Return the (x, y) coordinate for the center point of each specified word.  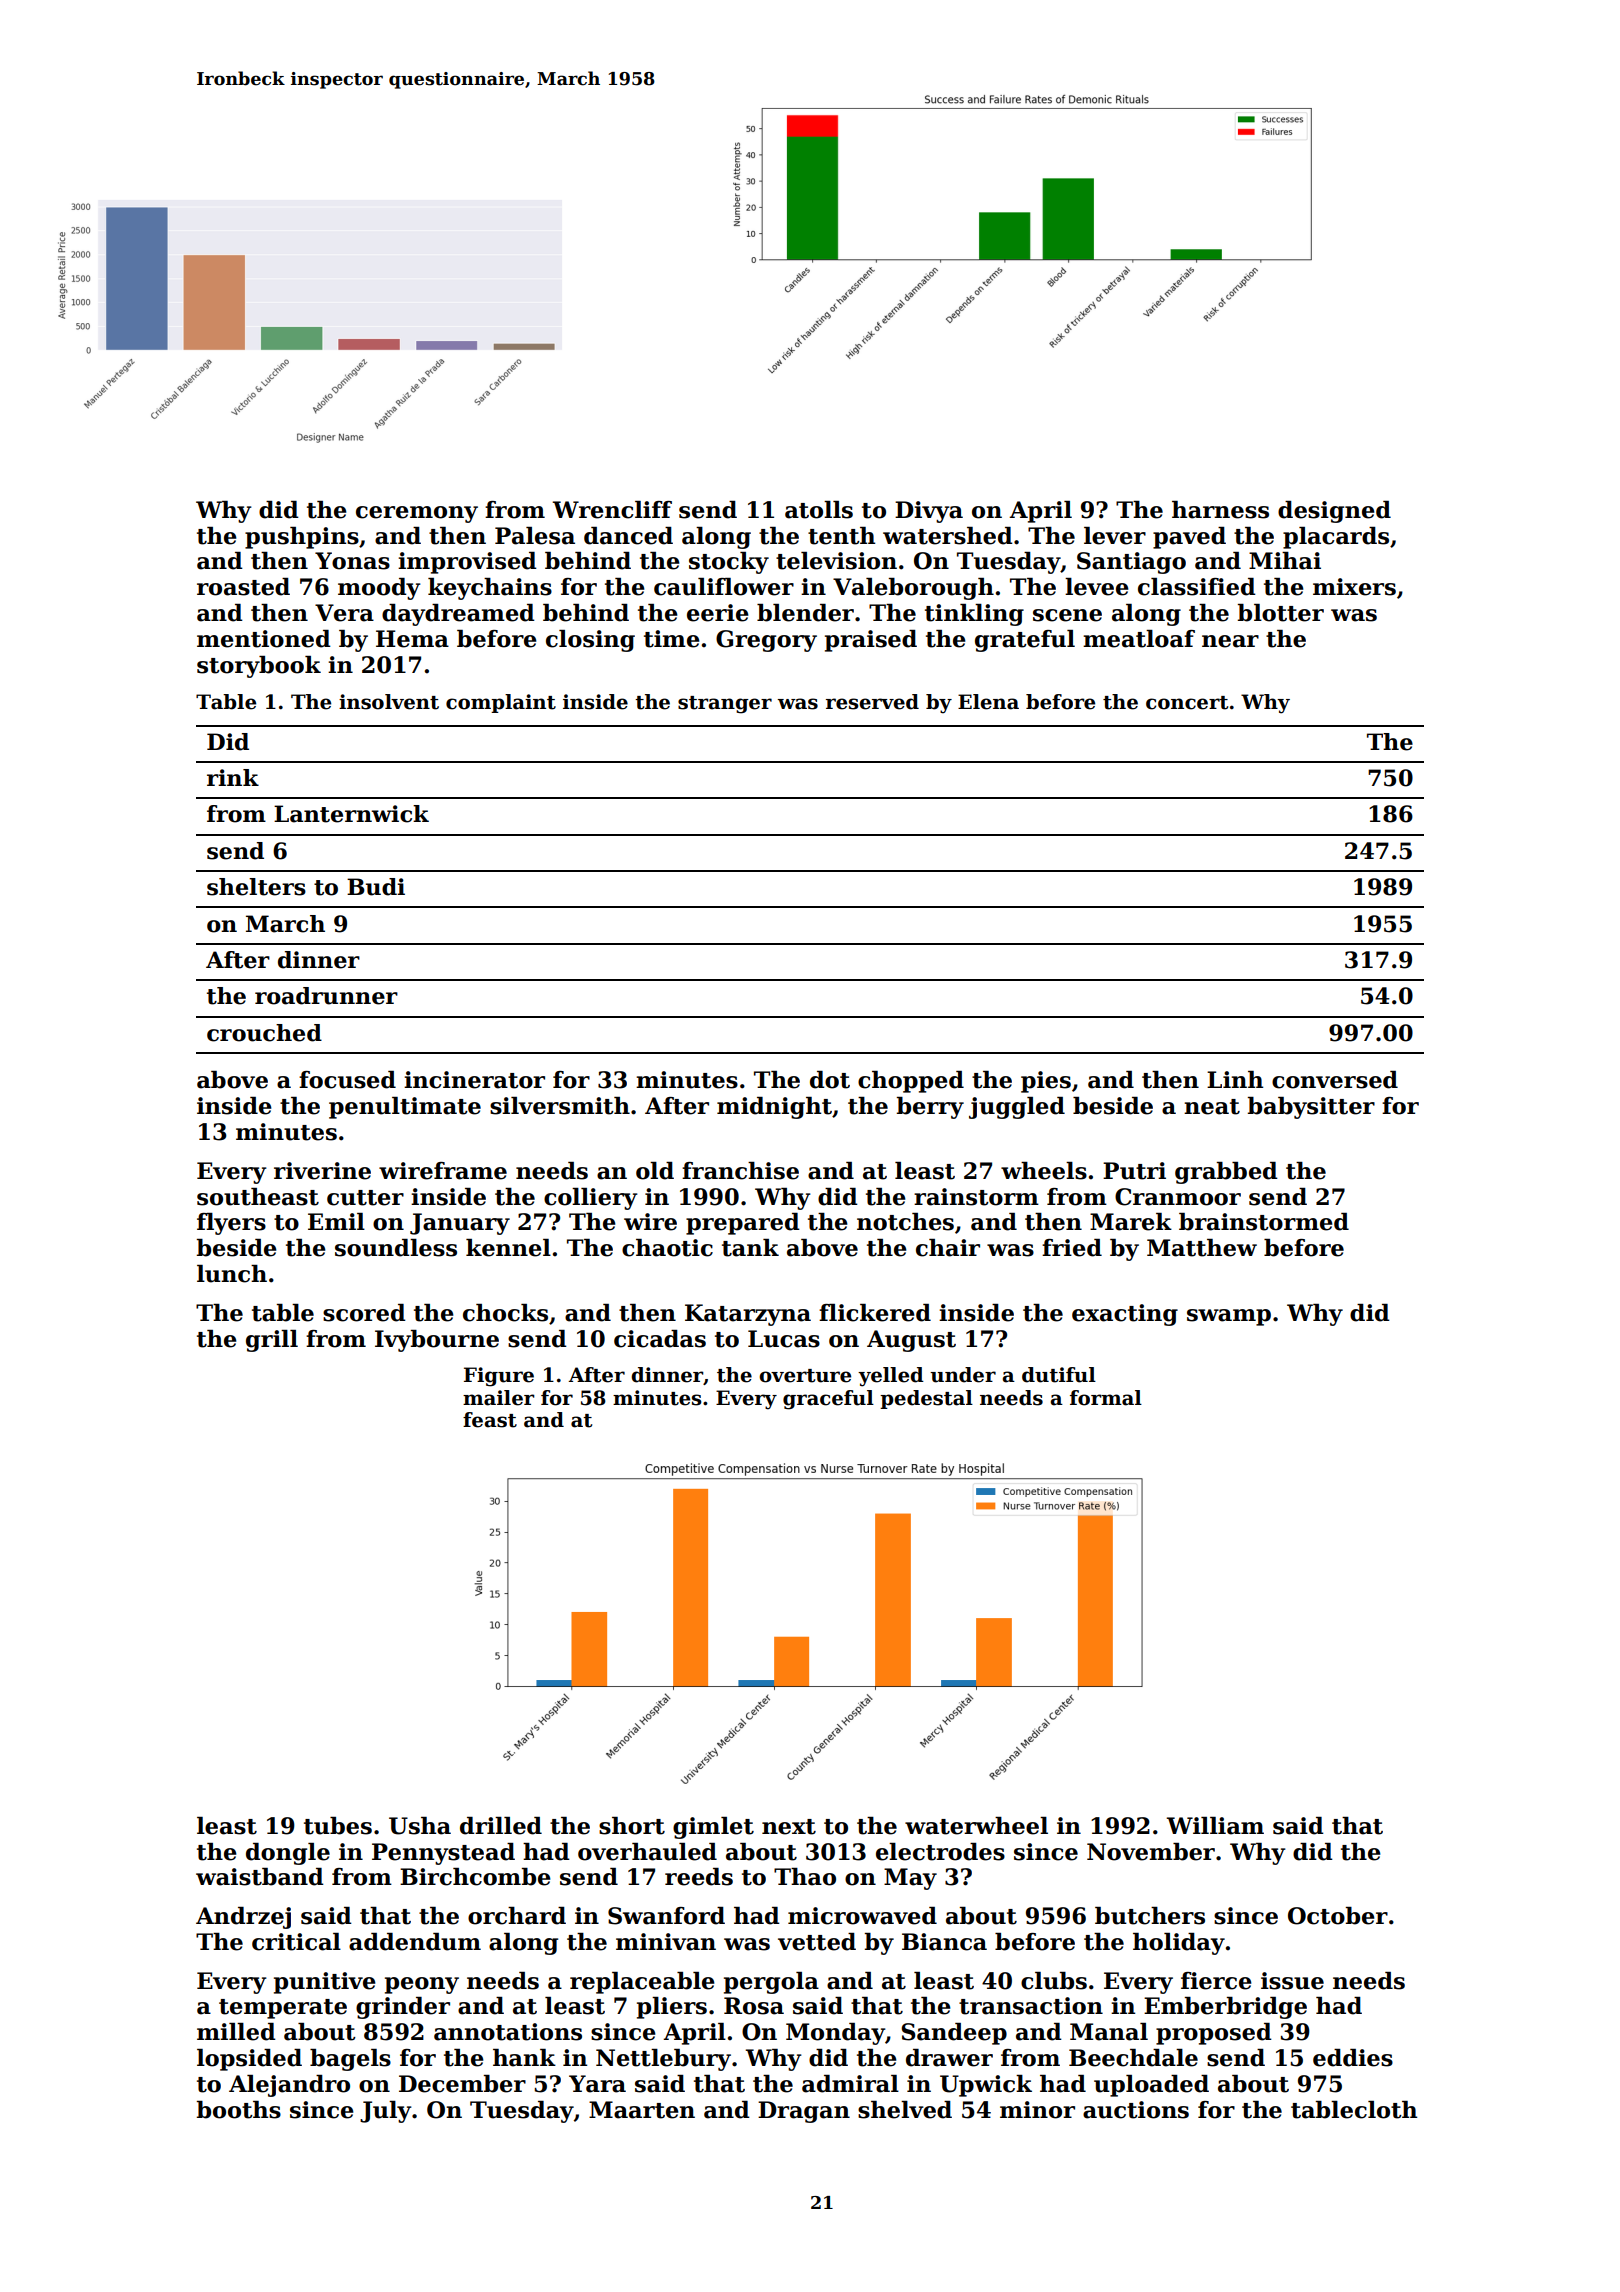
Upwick (986, 2086)
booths (239, 2110)
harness (1220, 510)
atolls (819, 510)
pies (1046, 1082)
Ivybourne (437, 1341)
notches (905, 1222)
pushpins (302, 538)
